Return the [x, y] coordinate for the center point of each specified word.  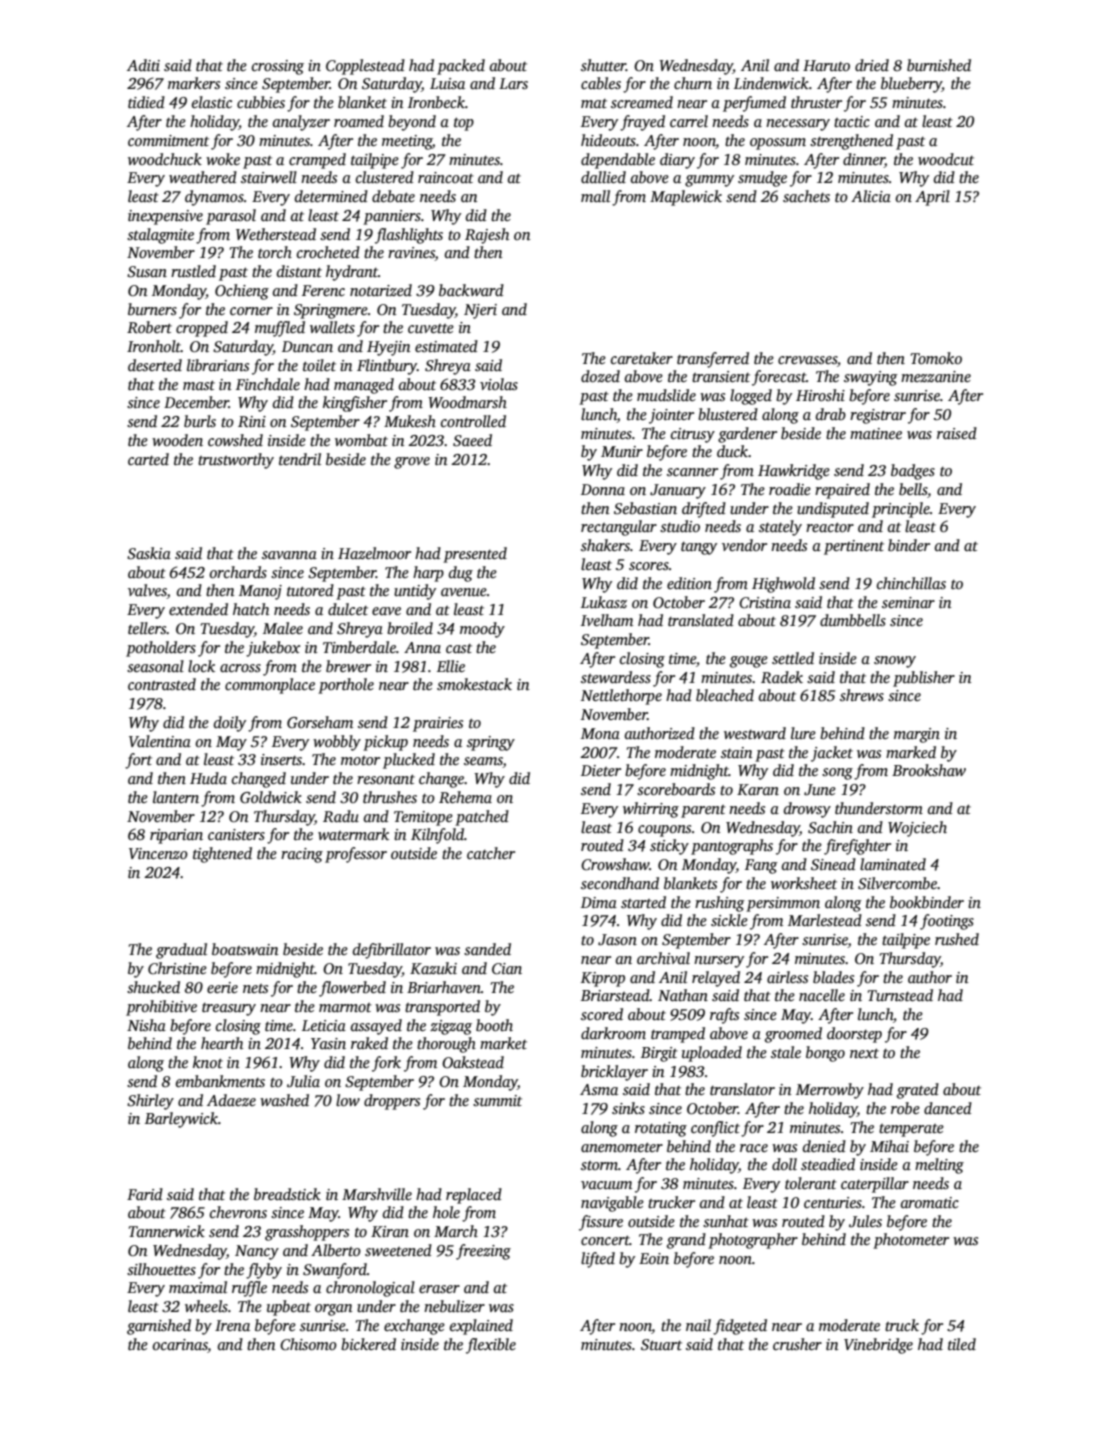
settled [793, 658]
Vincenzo [158, 853]
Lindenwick [771, 83]
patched [482, 818]
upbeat [289, 1308]
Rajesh [487, 236]
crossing [278, 67]
